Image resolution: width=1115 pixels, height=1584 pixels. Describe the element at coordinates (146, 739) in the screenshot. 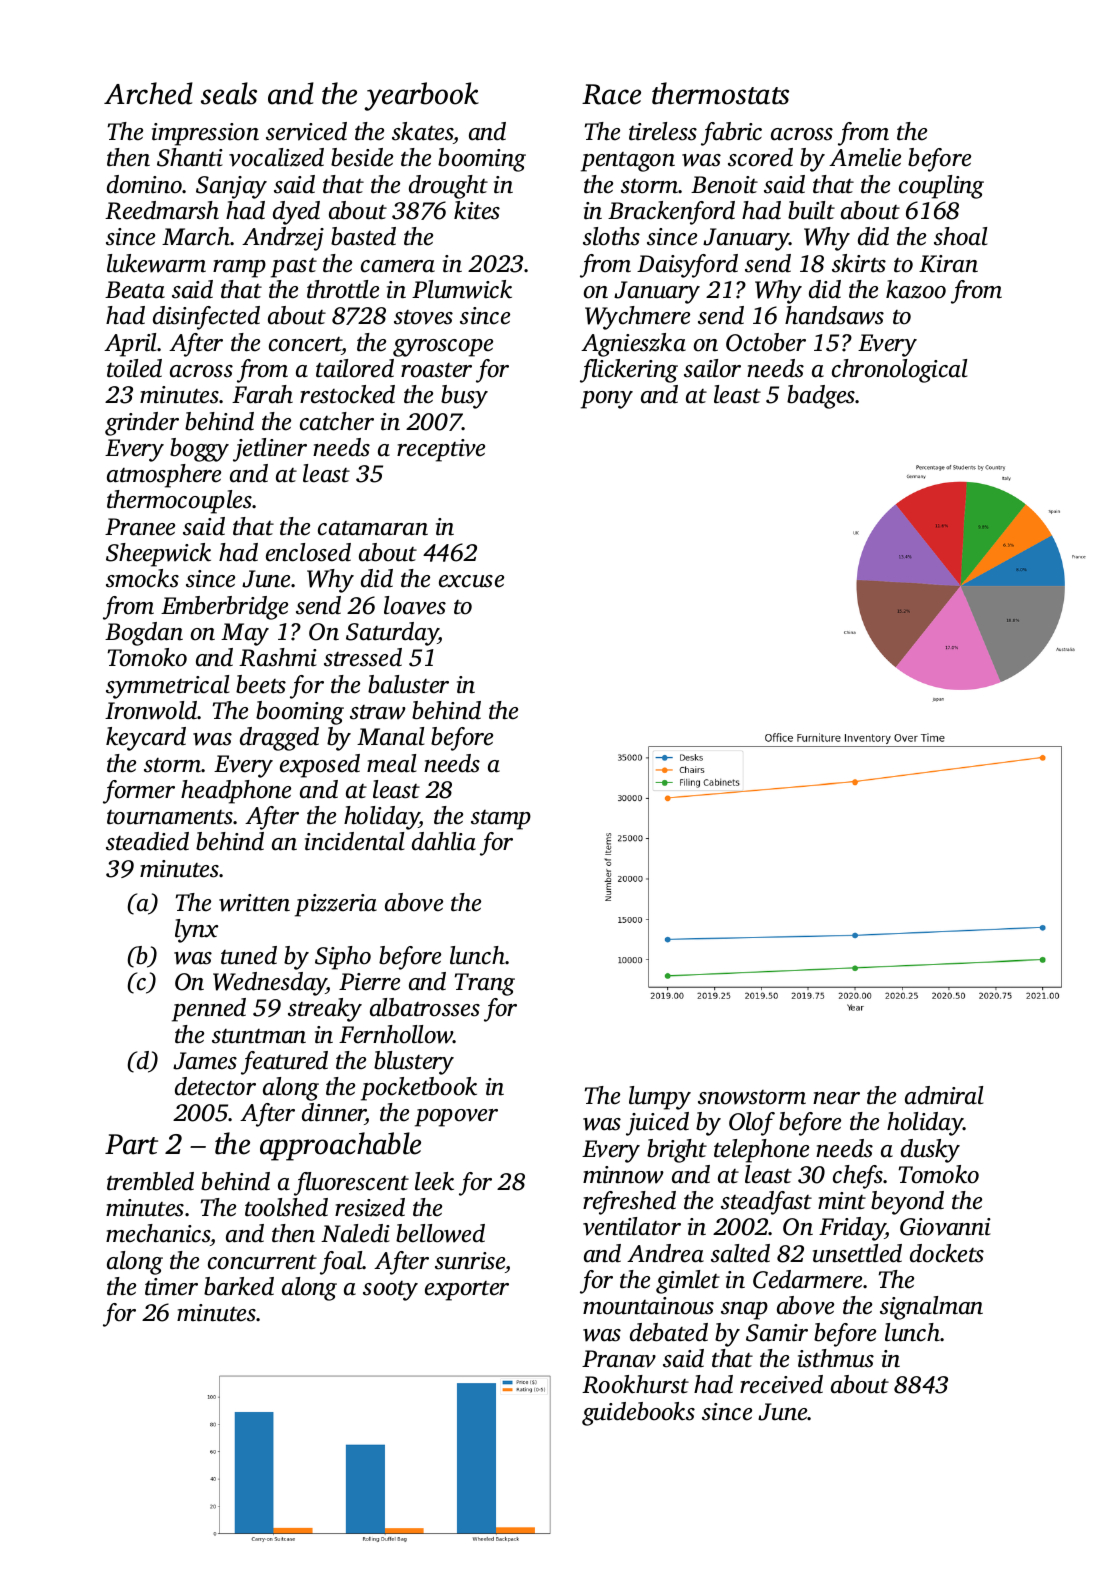

I see `keycard` at that location.
